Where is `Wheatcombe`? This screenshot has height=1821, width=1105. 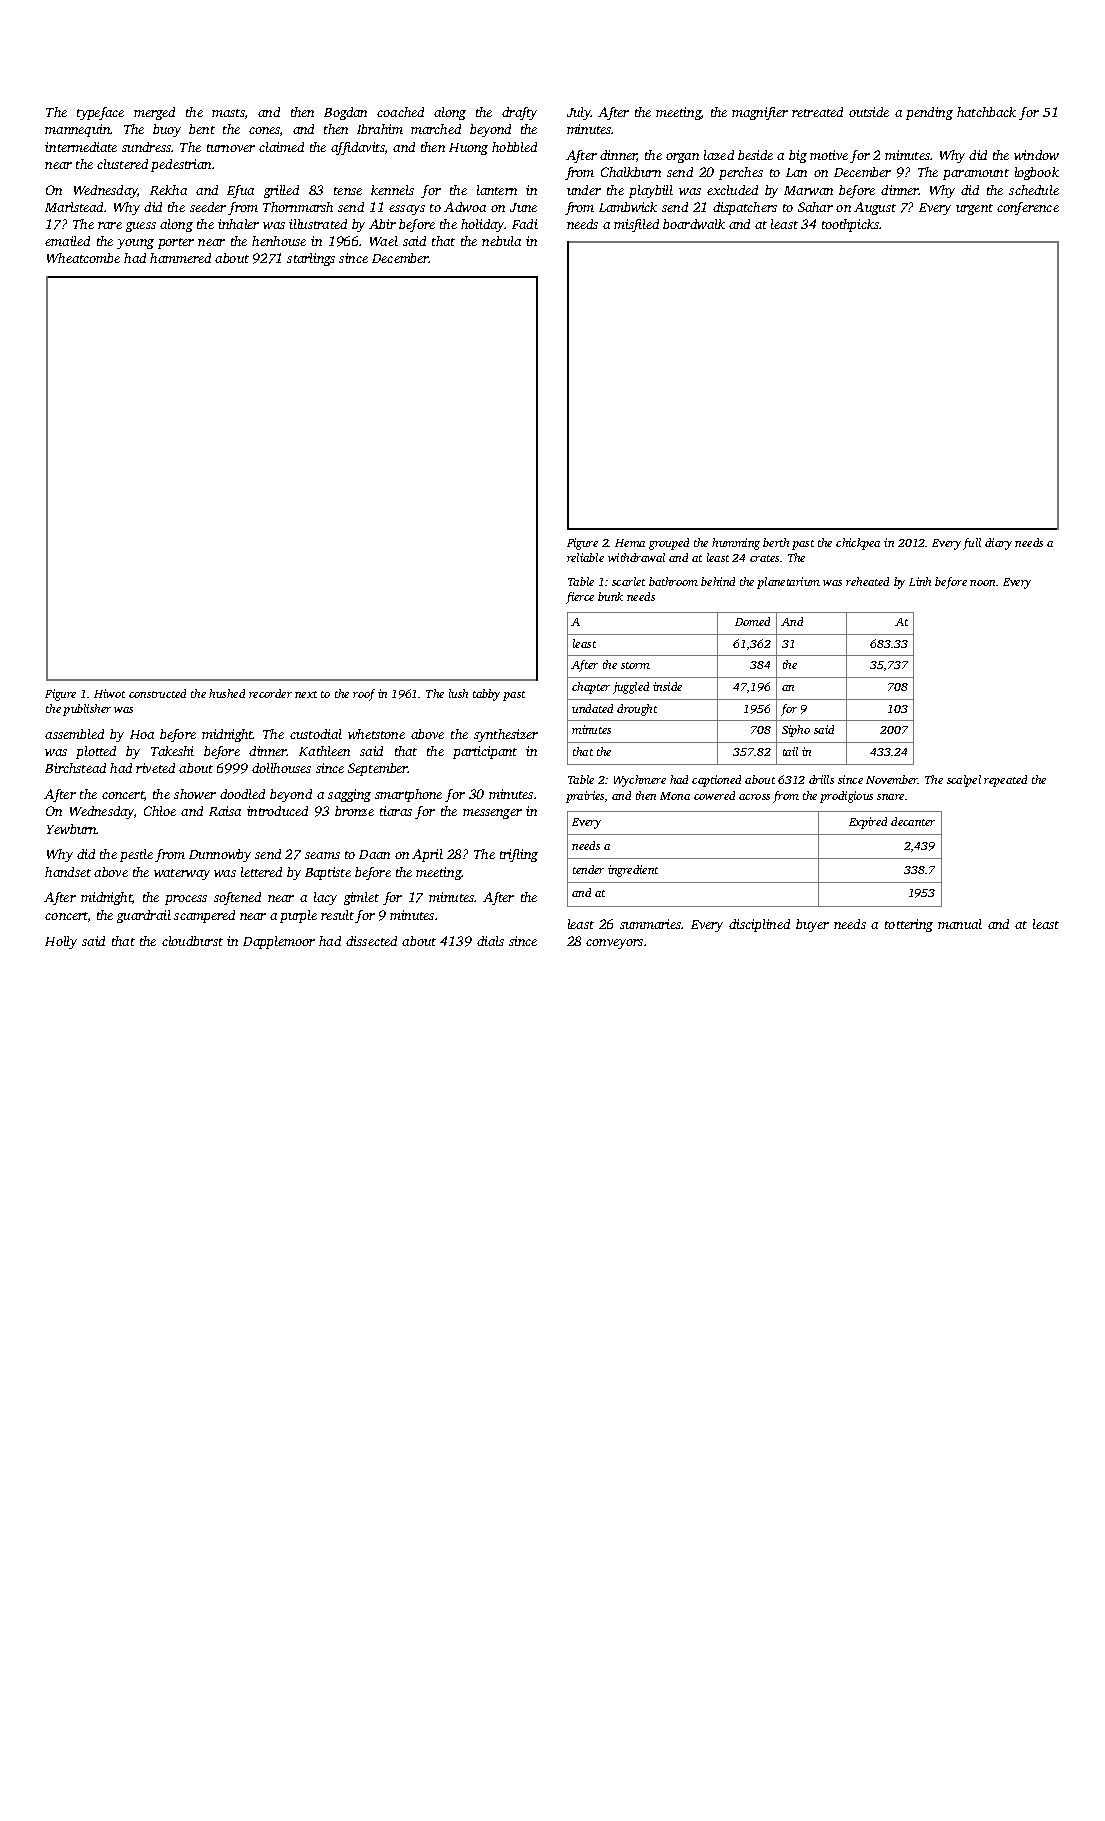 Wheatcombe is located at coordinates (83, 258).
